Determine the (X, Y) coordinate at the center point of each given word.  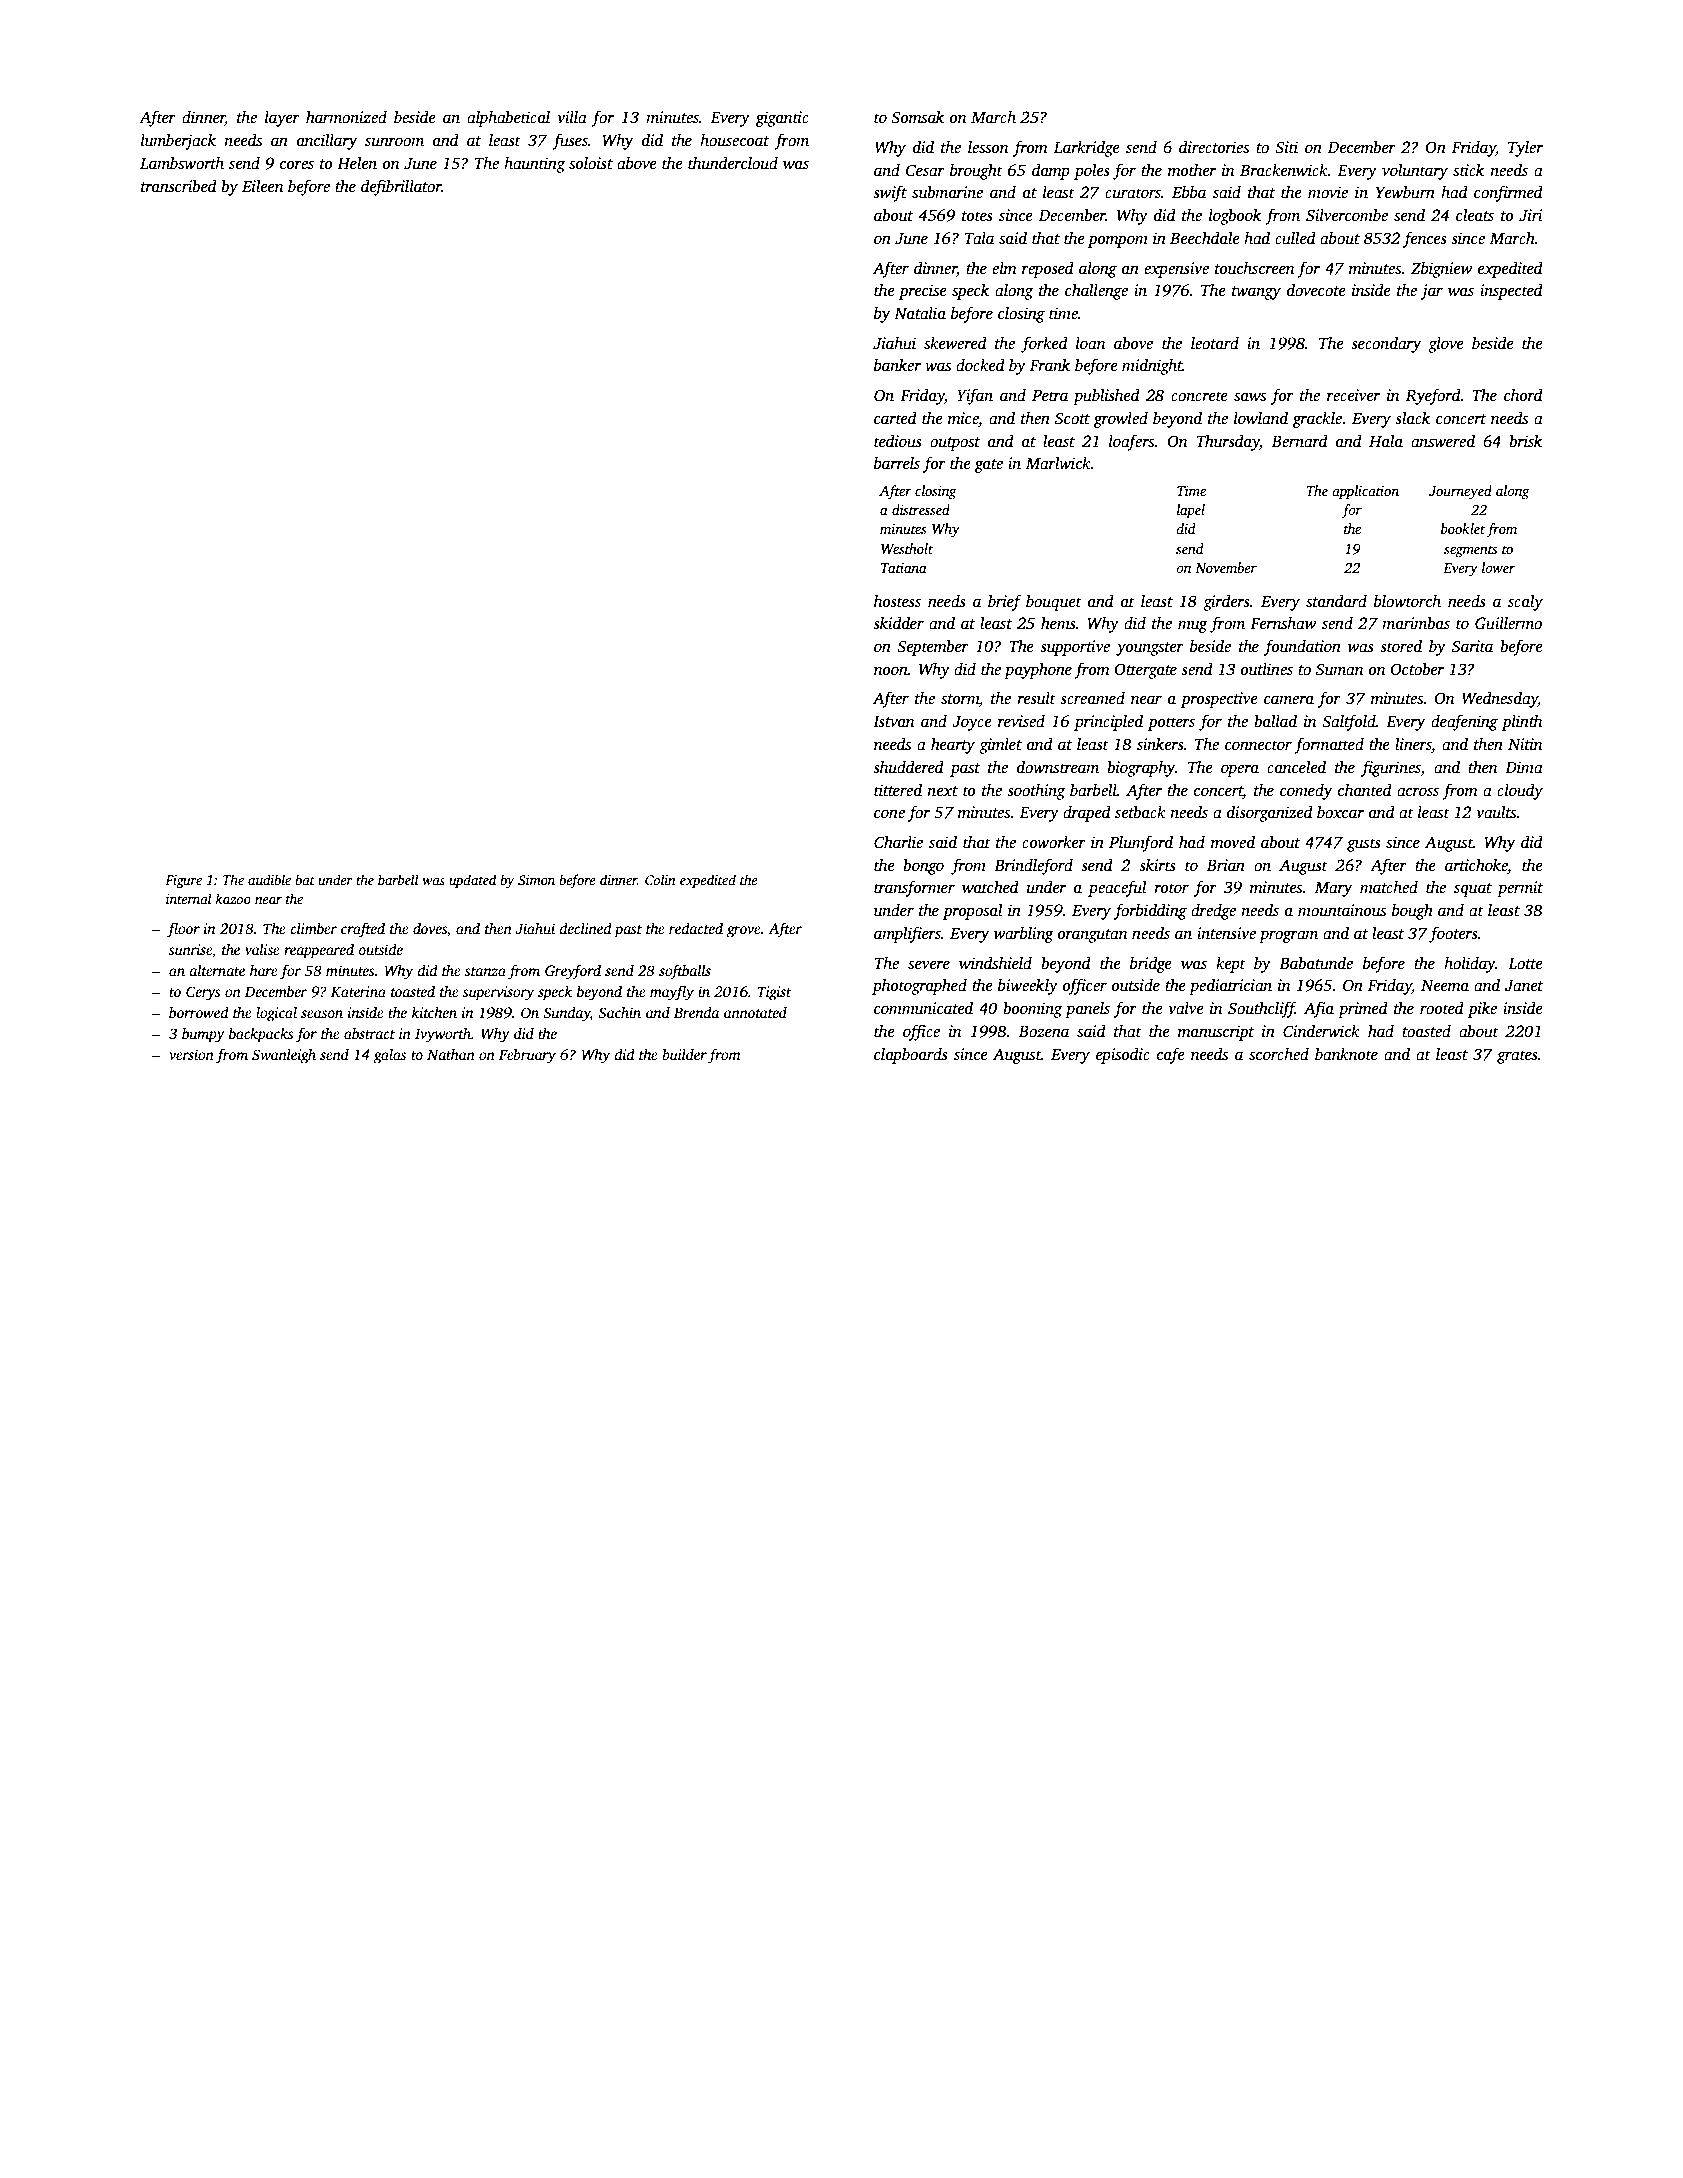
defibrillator (401, 187)
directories (1214, 147)
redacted (696, 928)
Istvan (894, 722)
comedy (1306, 792)
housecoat (734, 140)
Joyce (972, 723)
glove (1446, 345)
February (527, 1056)
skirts (1157, 865)
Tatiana (904, 568)
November (1226, 567)
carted (895, 418)
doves (430, 930)
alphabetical (508, 119)
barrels (897, 463)
